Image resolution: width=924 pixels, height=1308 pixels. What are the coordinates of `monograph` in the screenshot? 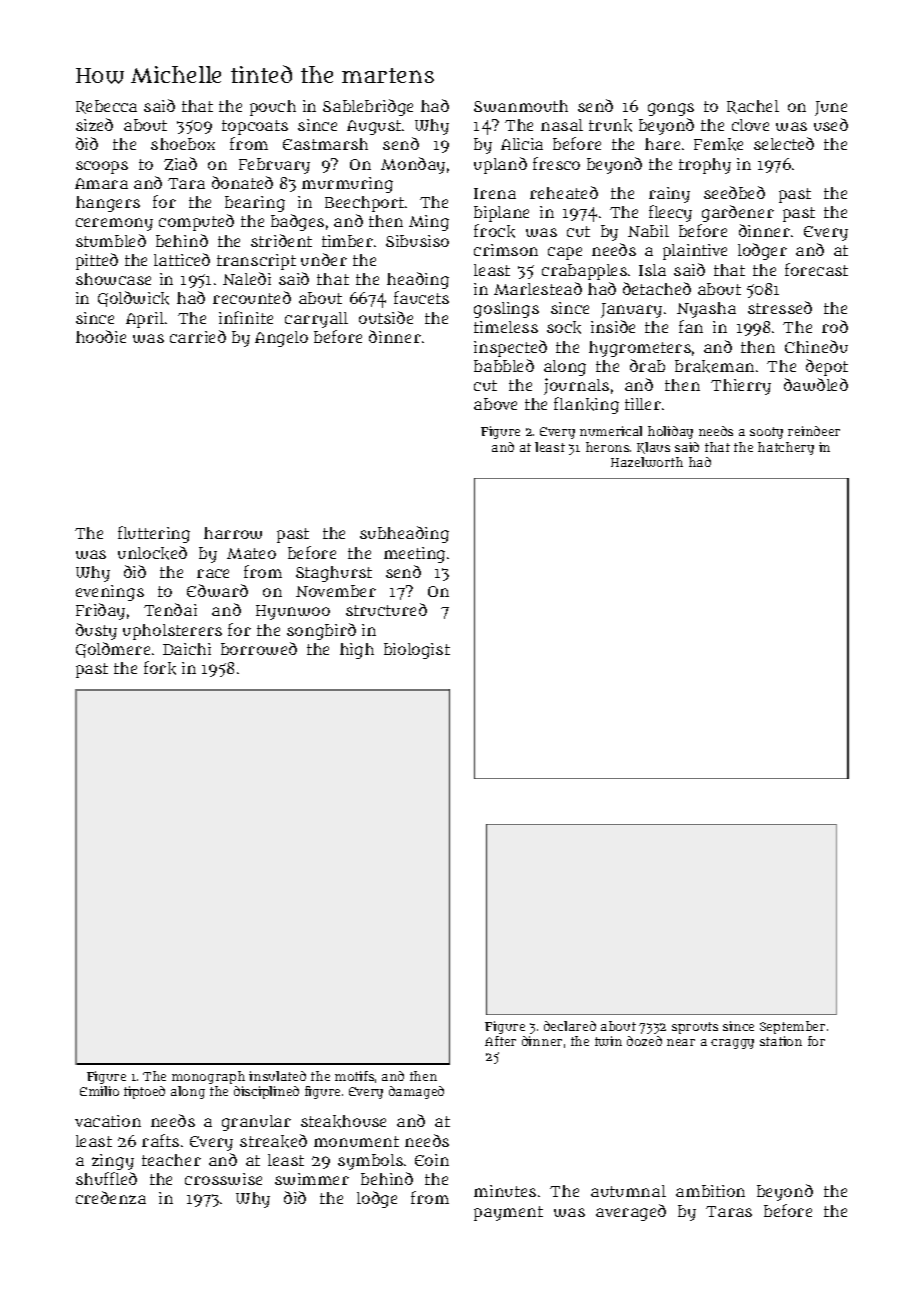 It's located at (208, 1077).
